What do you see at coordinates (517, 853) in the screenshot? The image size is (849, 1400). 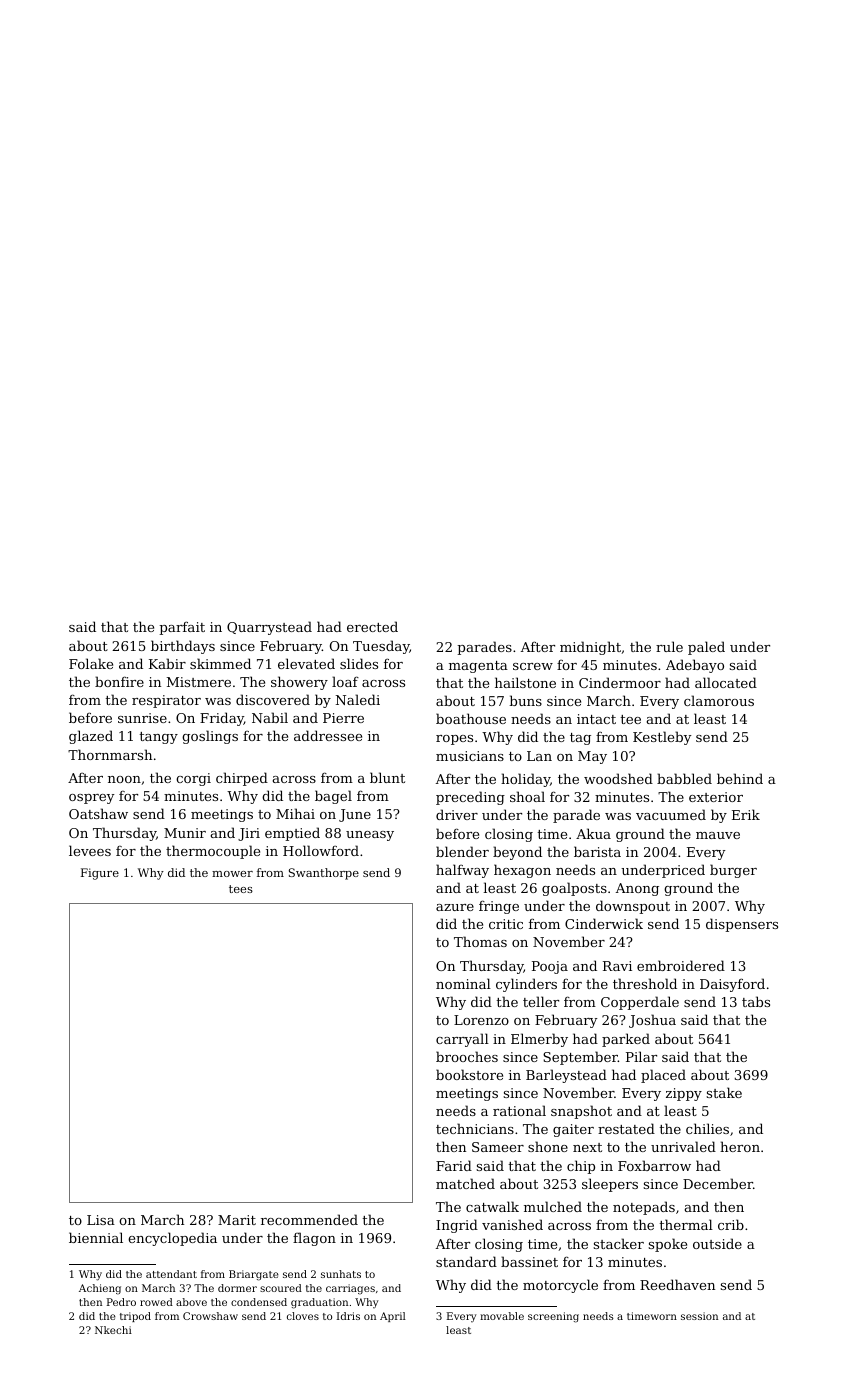 I see `beyond` at bounding box center [517, 853].
